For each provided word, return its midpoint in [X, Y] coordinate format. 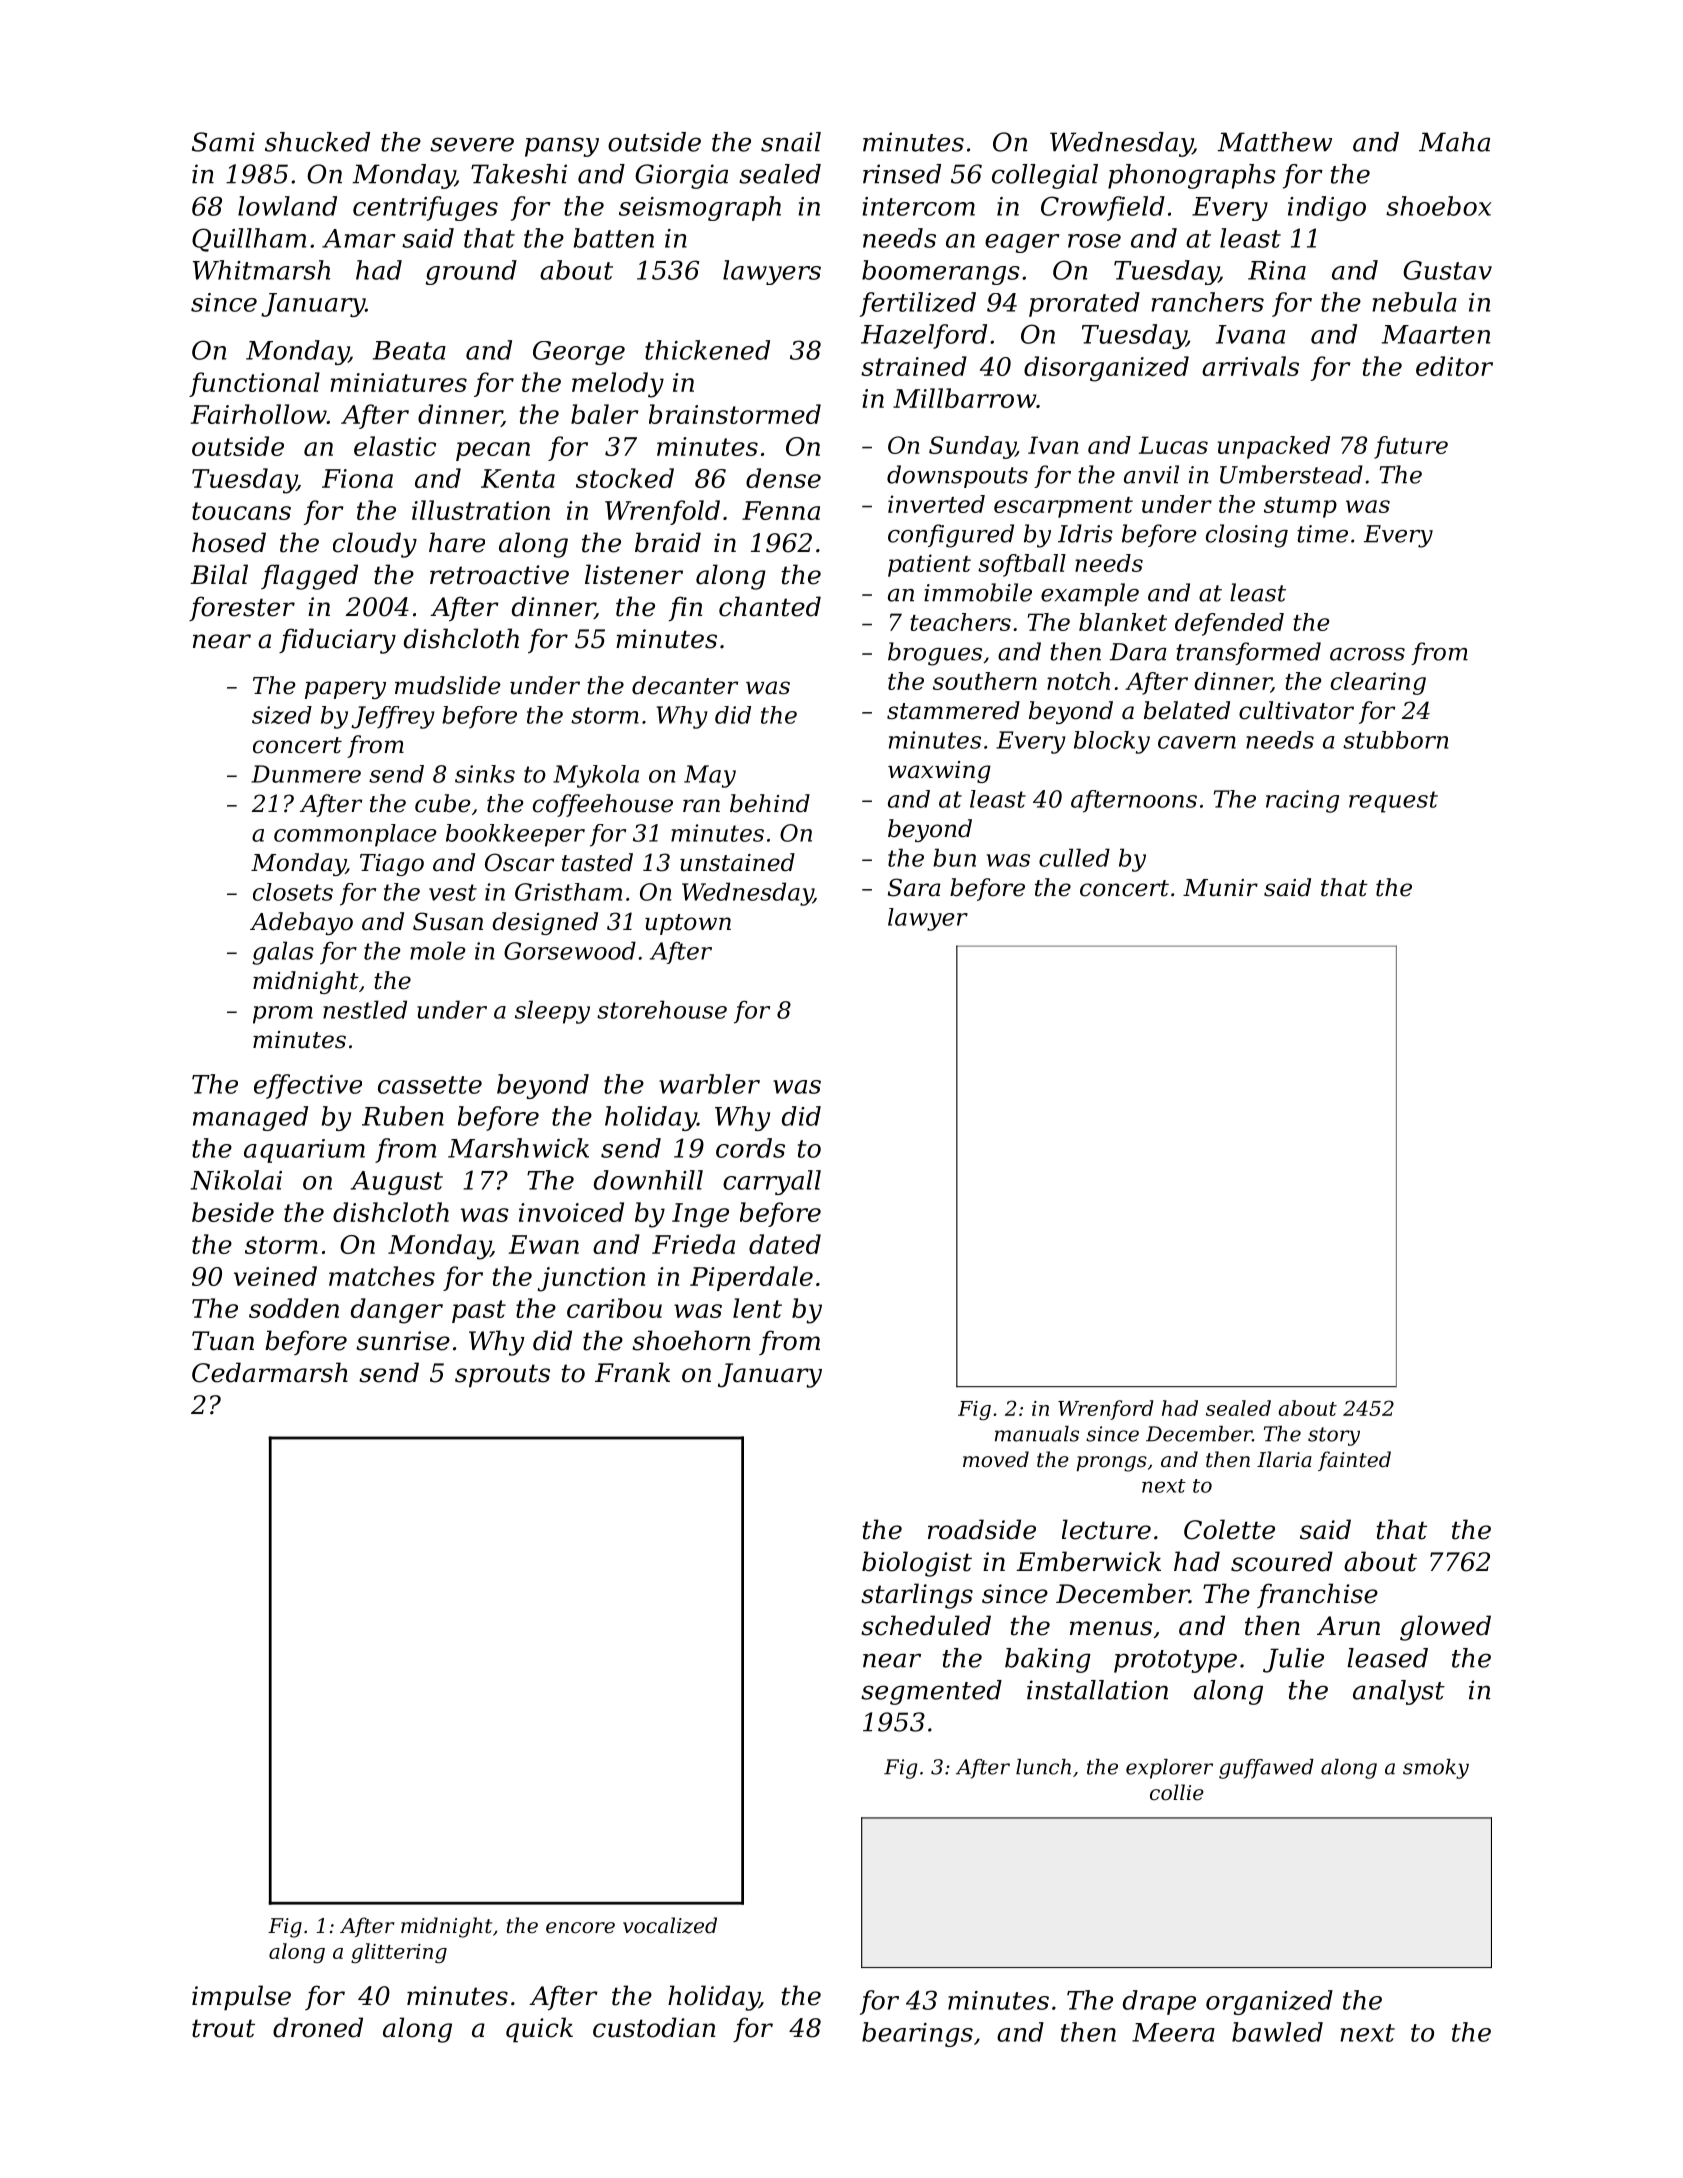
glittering [399, 1953]
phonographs [1192, 176]
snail [791, 142]
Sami [223, 142]
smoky [1436, 1769]
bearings [917, 2034]
